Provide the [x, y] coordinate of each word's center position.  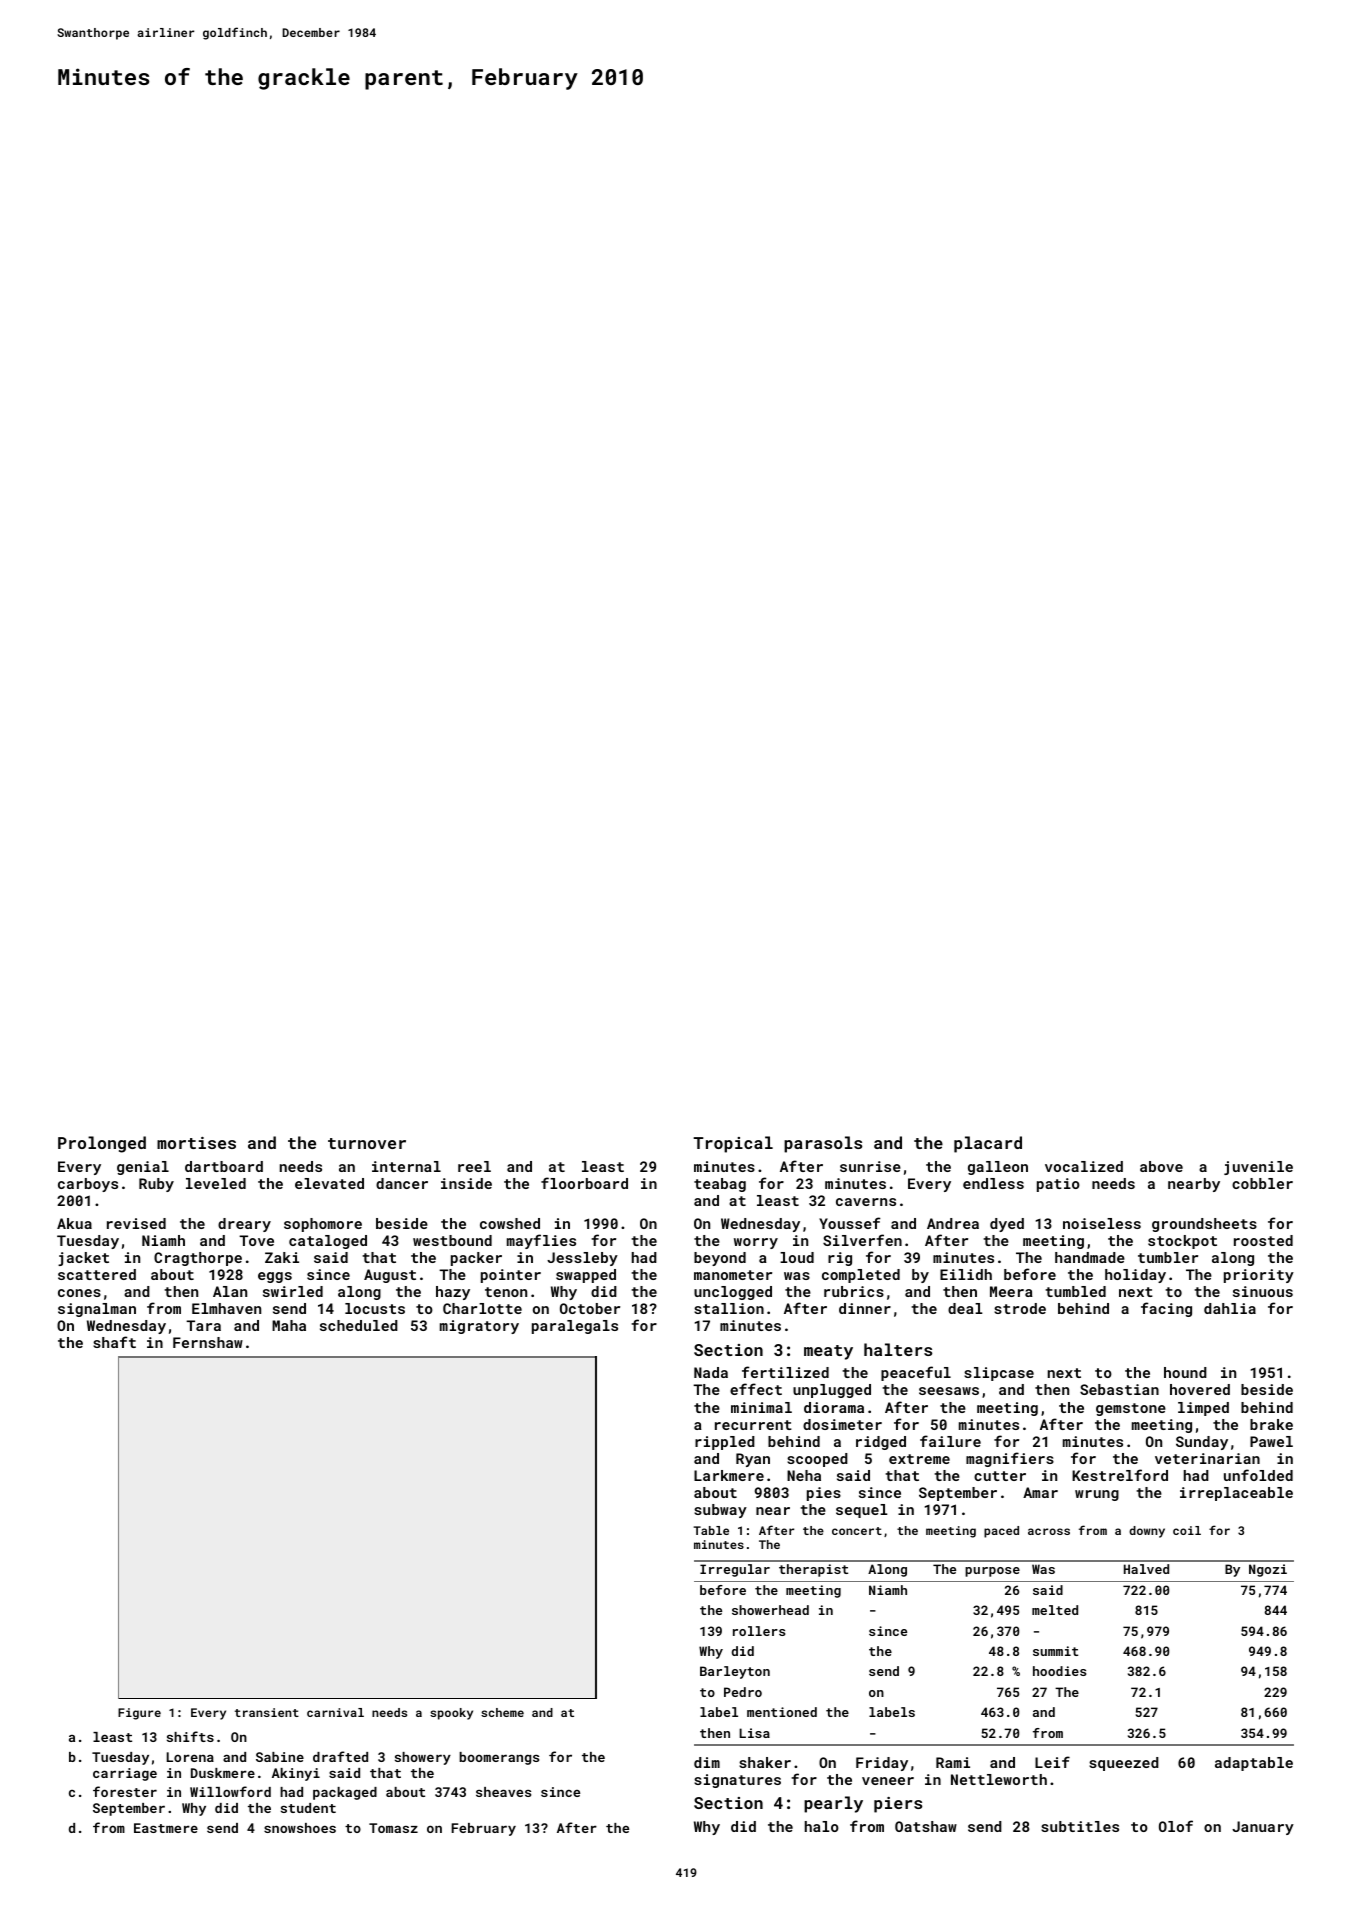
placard [988, 1144]
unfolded [1258, 1475]
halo [822, 1826]
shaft [114, 1342]
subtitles [1080, 1826]
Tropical [733, 1144]
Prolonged [102, 1144]
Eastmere [166, 1828]
